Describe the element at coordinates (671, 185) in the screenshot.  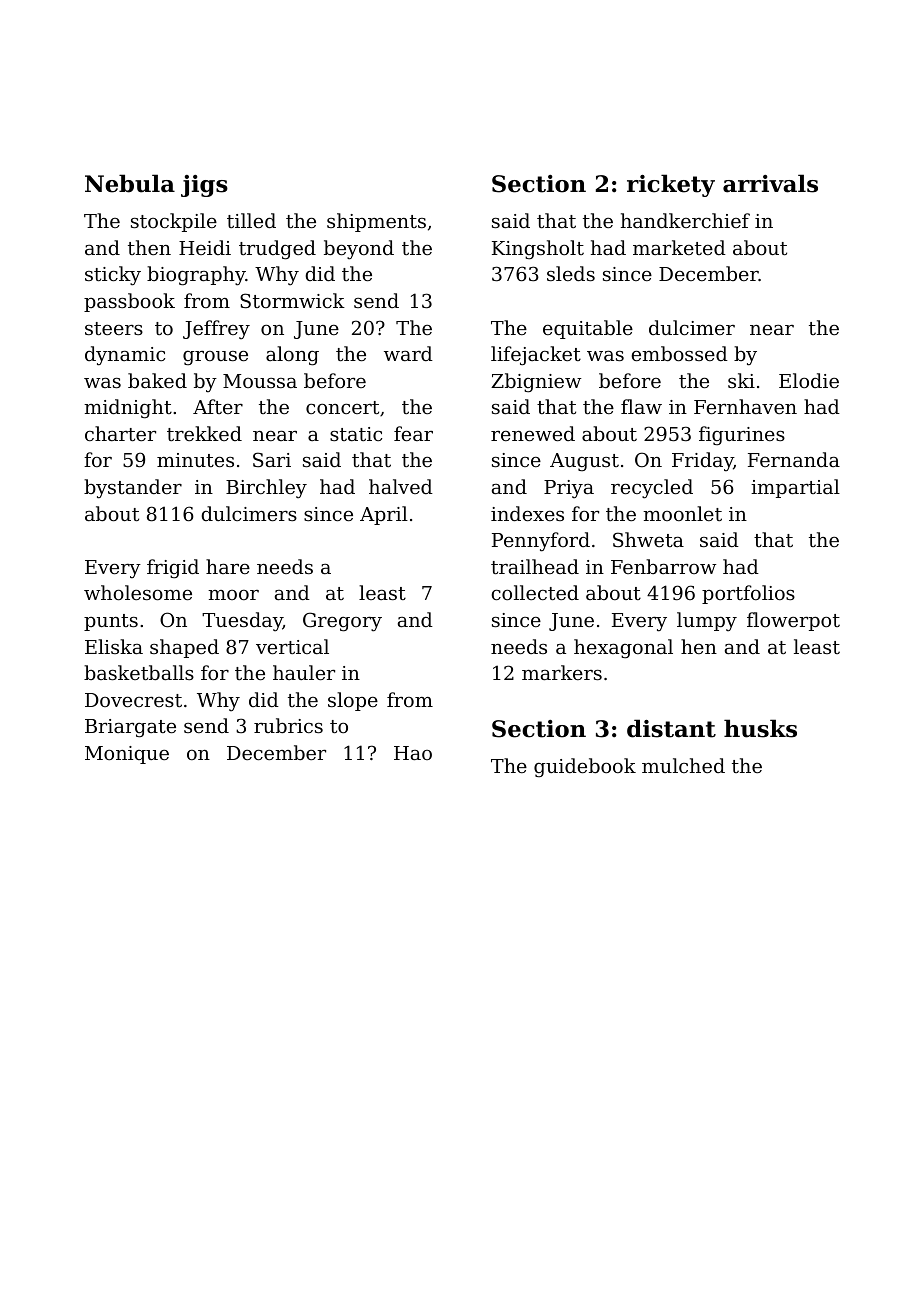
I see `rickety` at that location.
